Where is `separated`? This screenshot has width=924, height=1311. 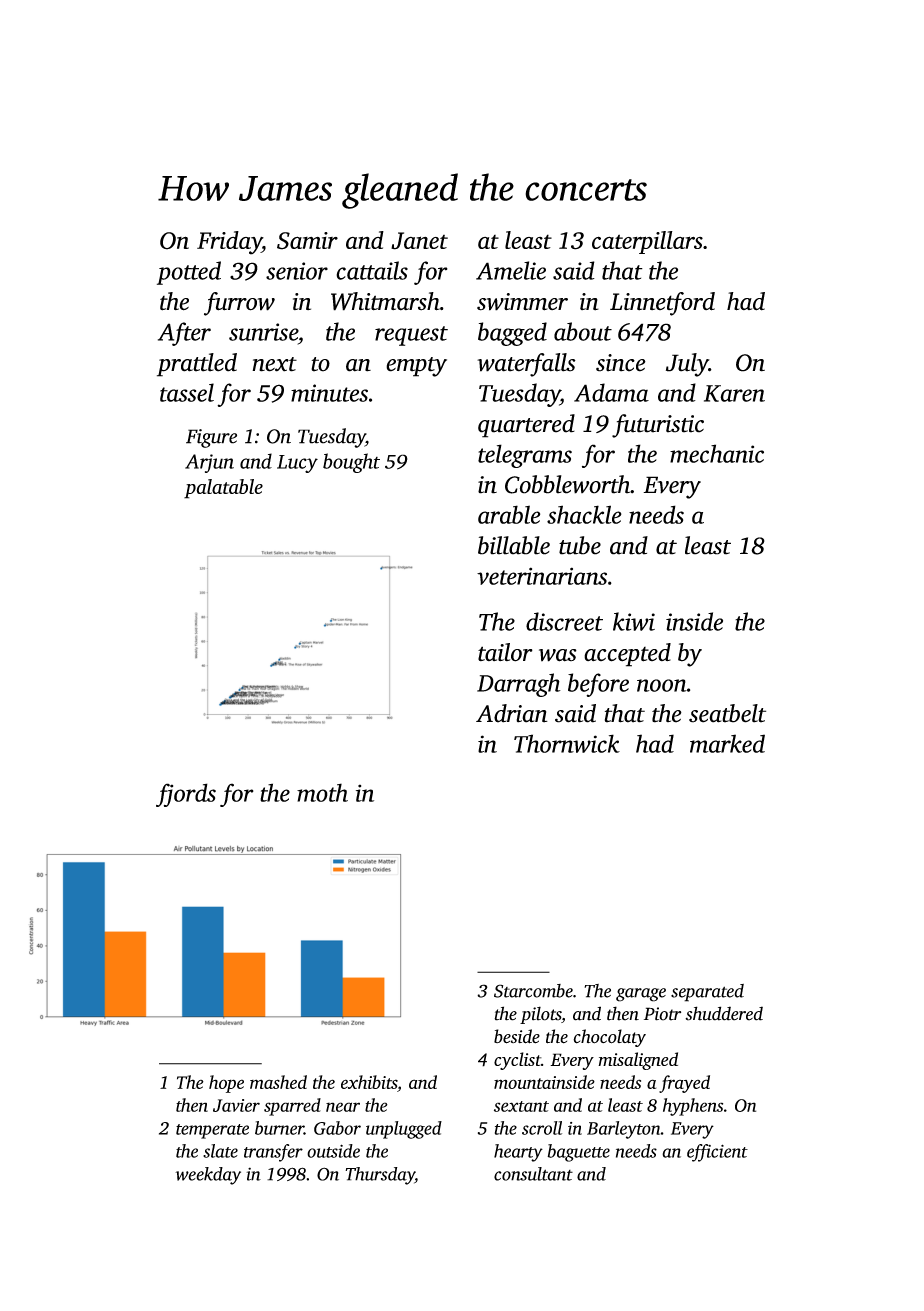
separated is located at coordinates (707, 993).
